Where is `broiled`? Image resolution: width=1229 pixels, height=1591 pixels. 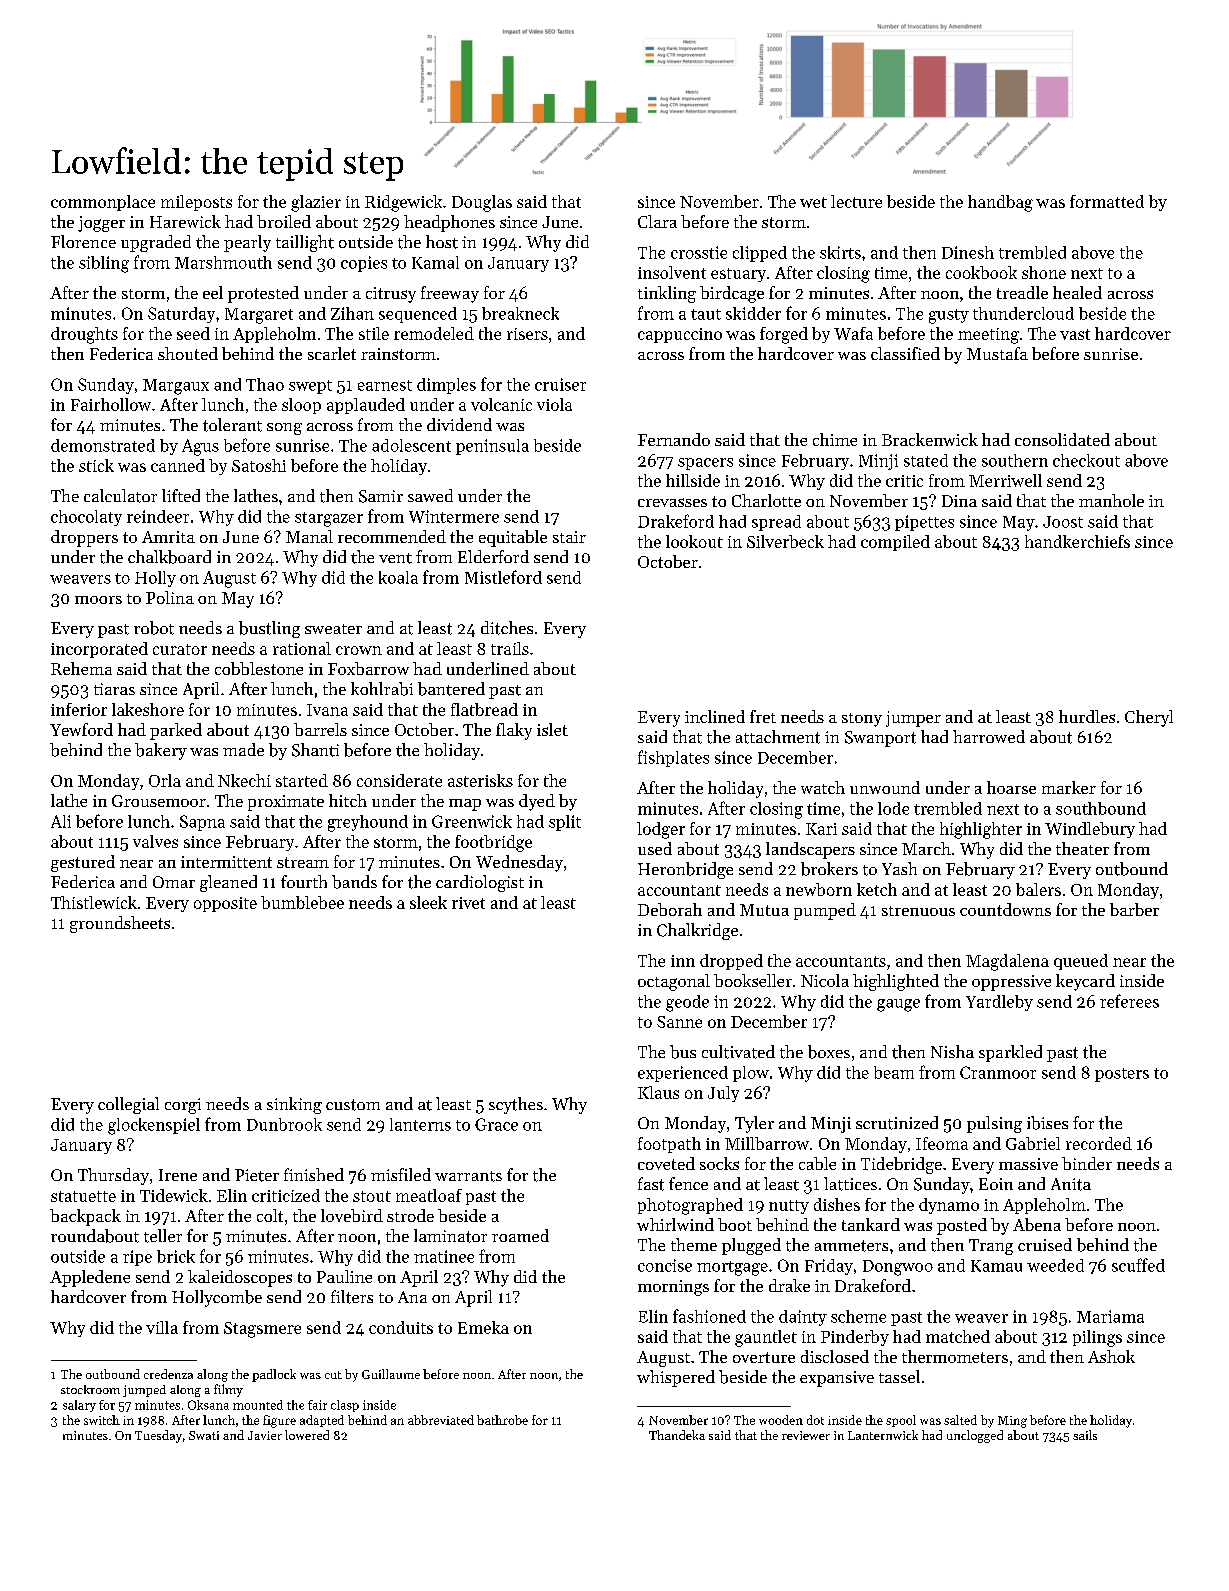
broiled is located at coordinates (284, 221).
